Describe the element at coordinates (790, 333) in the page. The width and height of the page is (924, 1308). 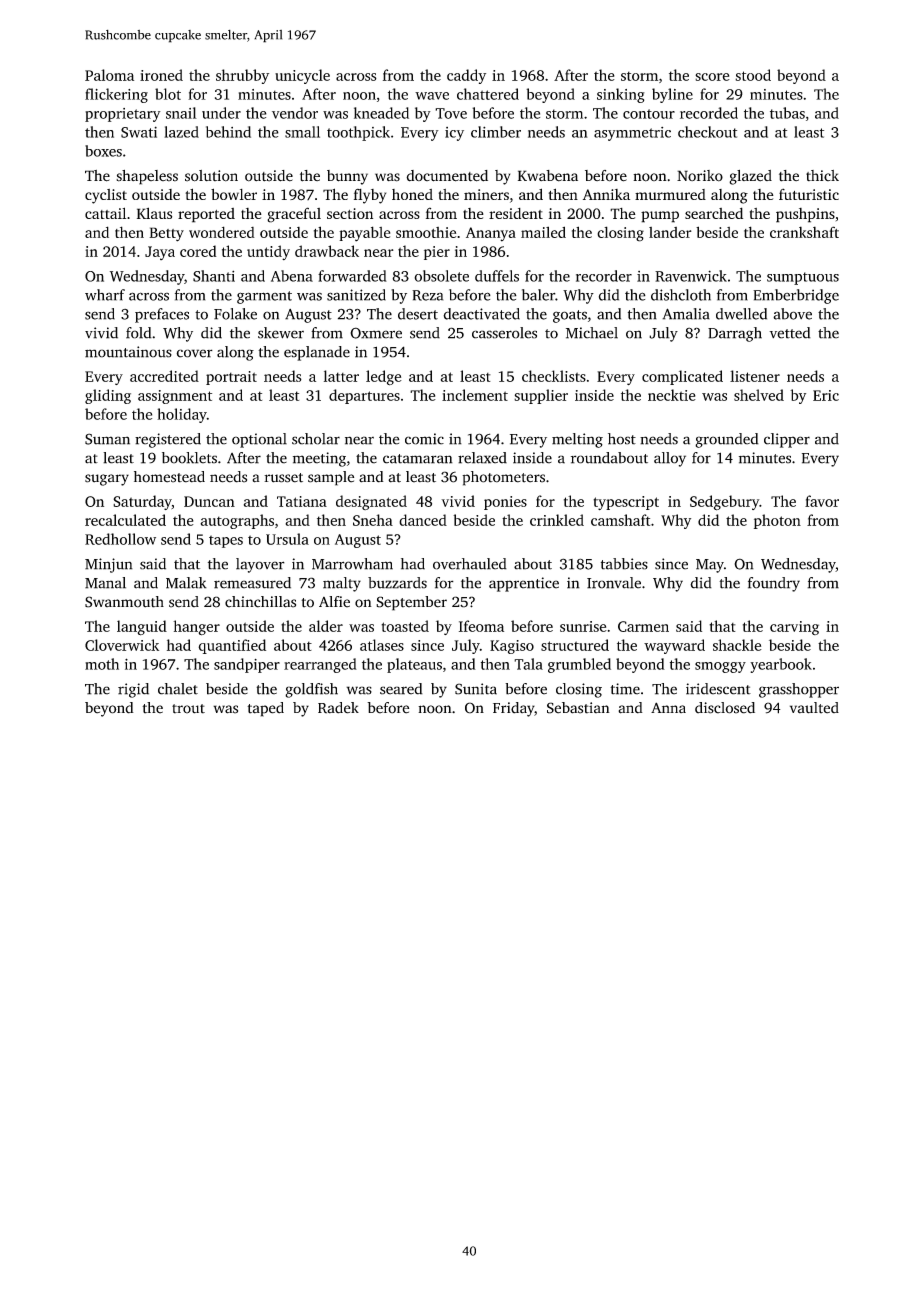
I see `vetted` at that location.
